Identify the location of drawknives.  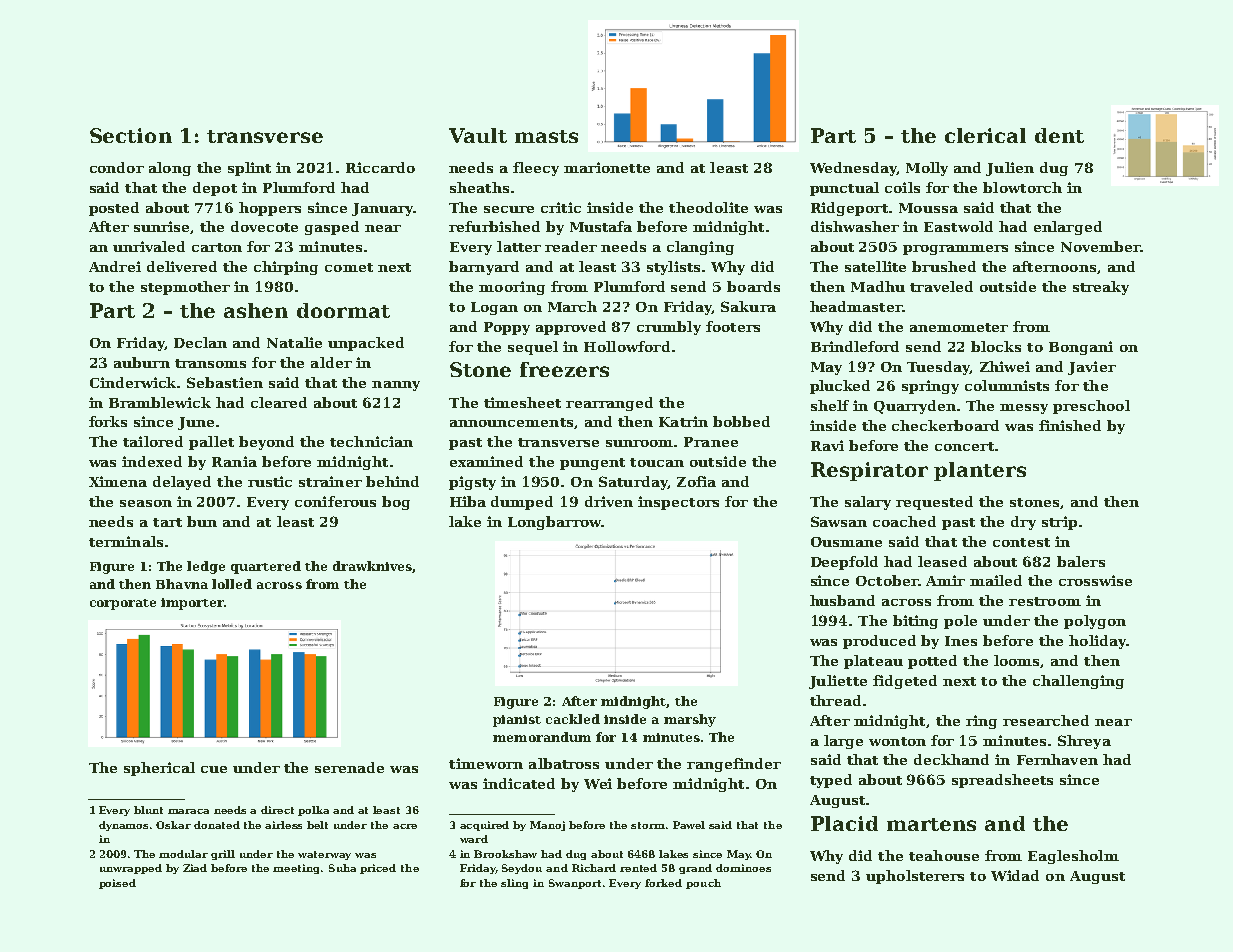
(372, 566).
